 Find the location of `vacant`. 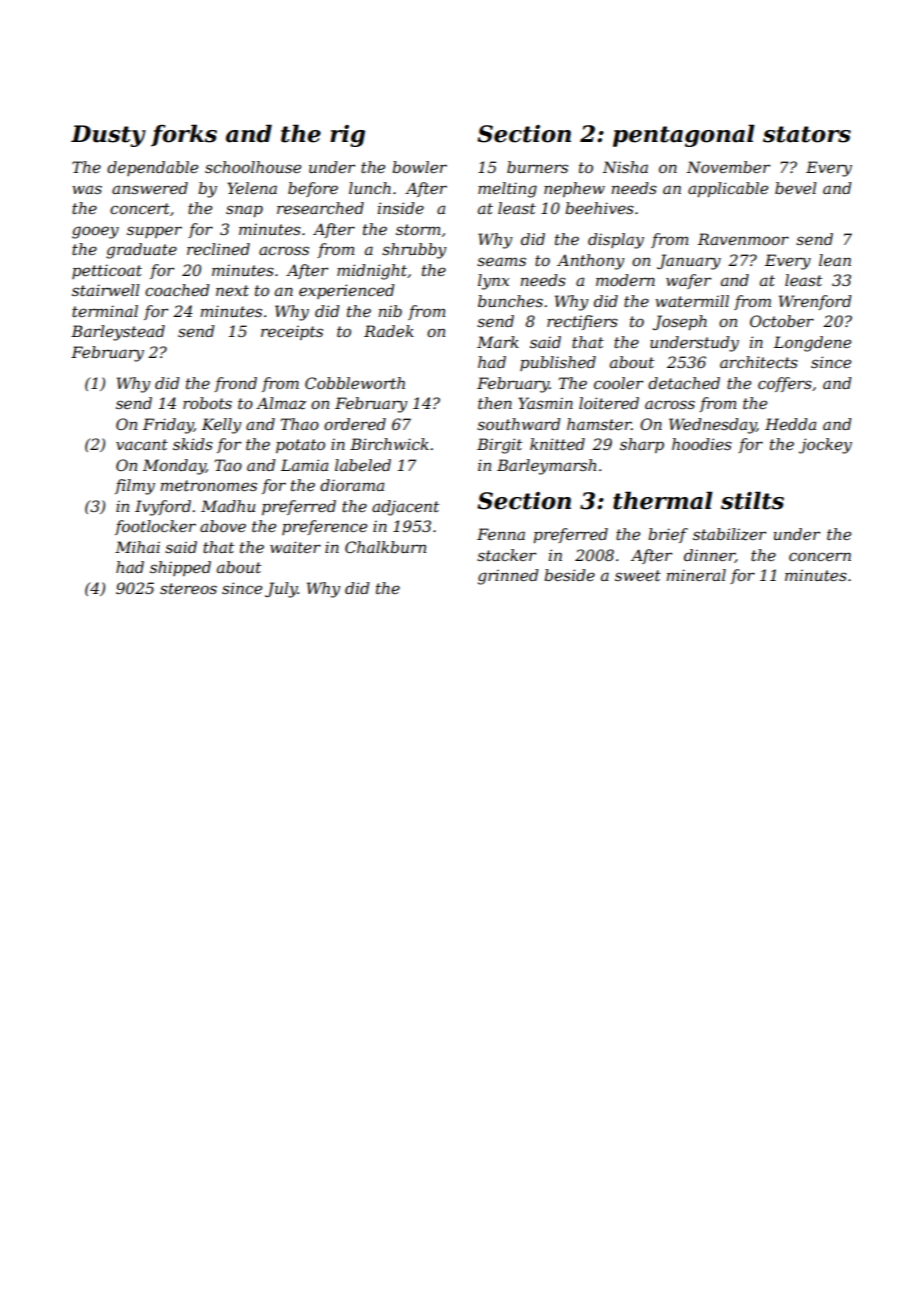

vacant is located at coordinates (142, 444).
